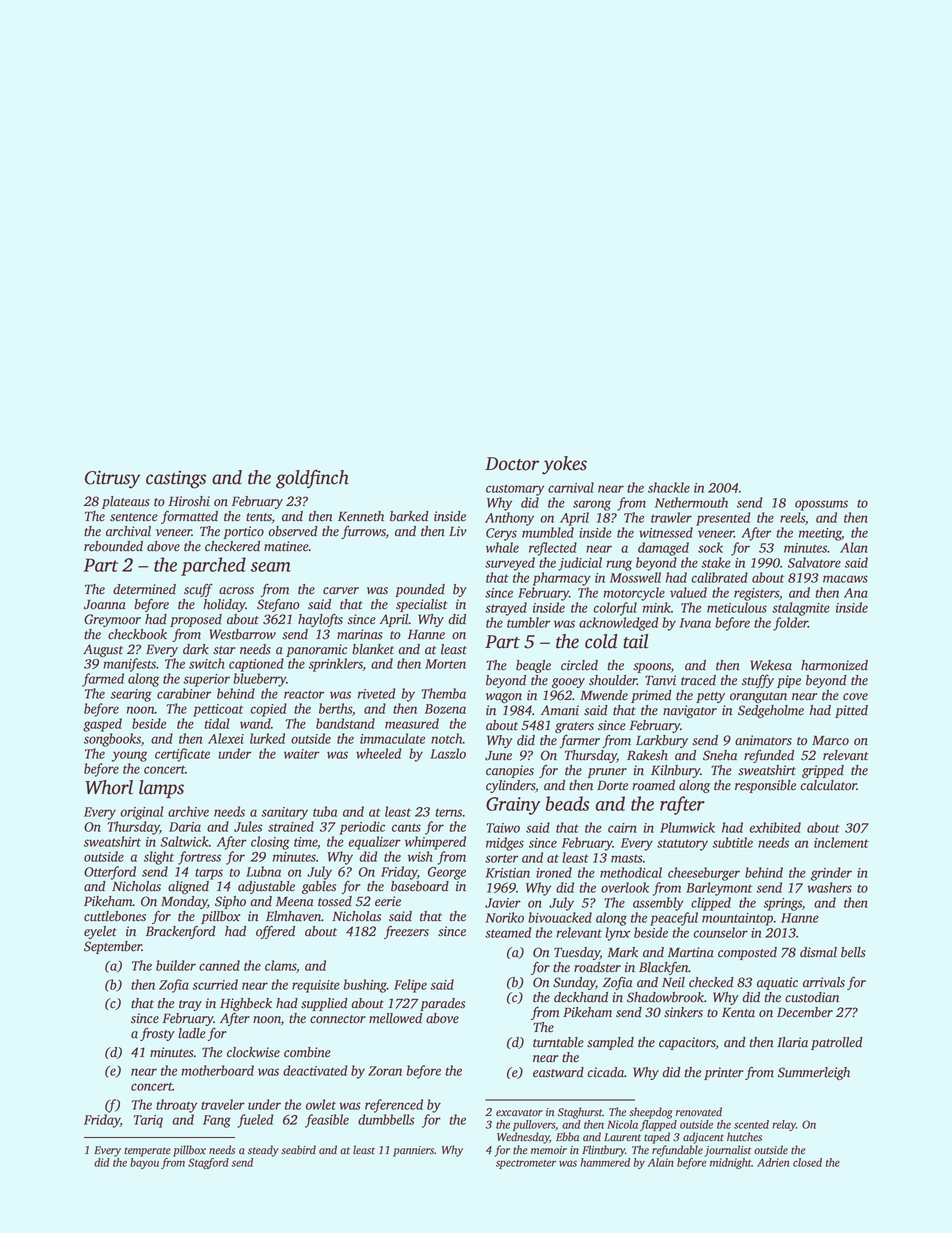 The image size is (952, 1233). Describe the element at coordinates (821, 505) in the image. I see `opossums` at that location.
